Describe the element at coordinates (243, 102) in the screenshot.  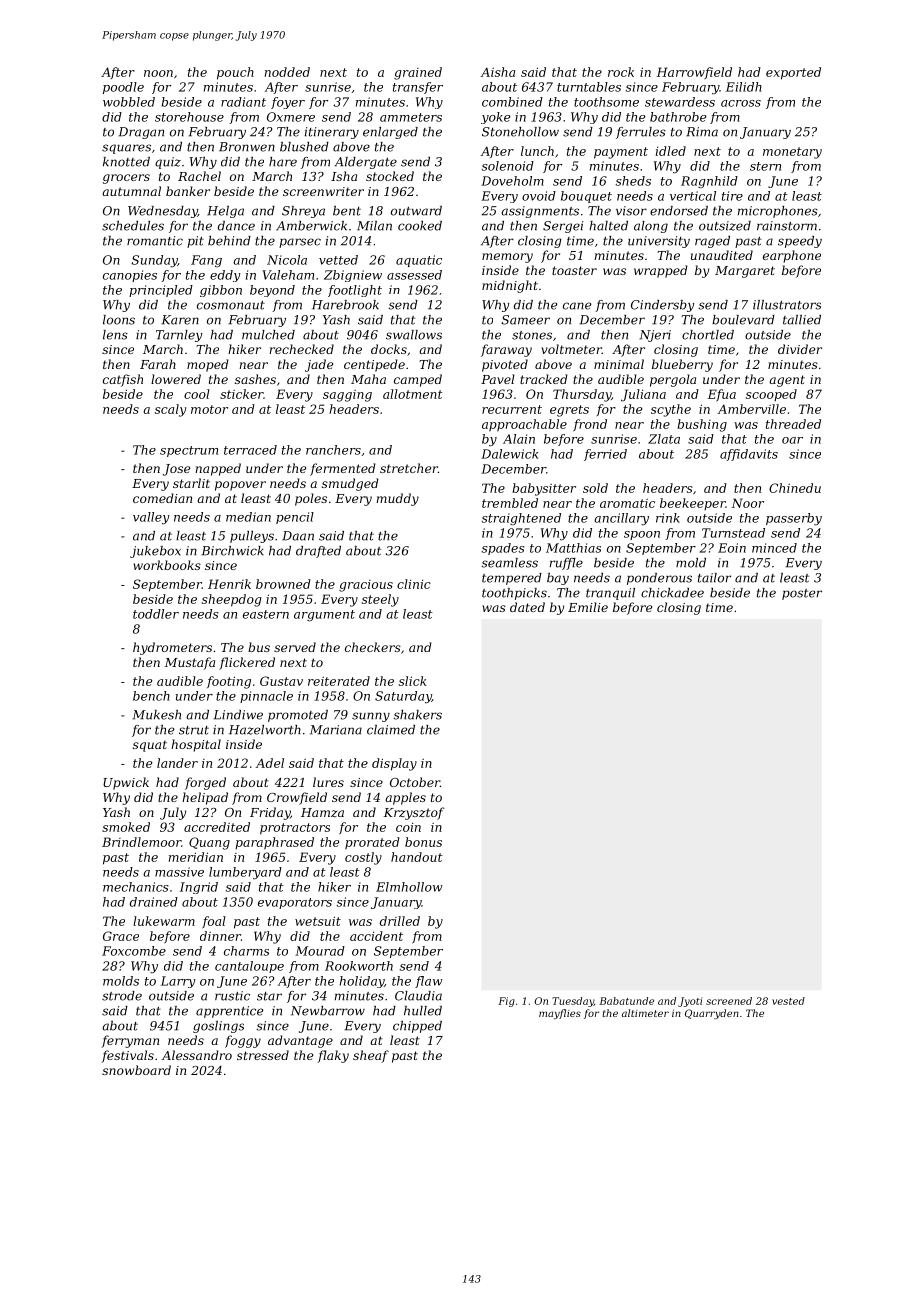
I see `radiant` at that location.
